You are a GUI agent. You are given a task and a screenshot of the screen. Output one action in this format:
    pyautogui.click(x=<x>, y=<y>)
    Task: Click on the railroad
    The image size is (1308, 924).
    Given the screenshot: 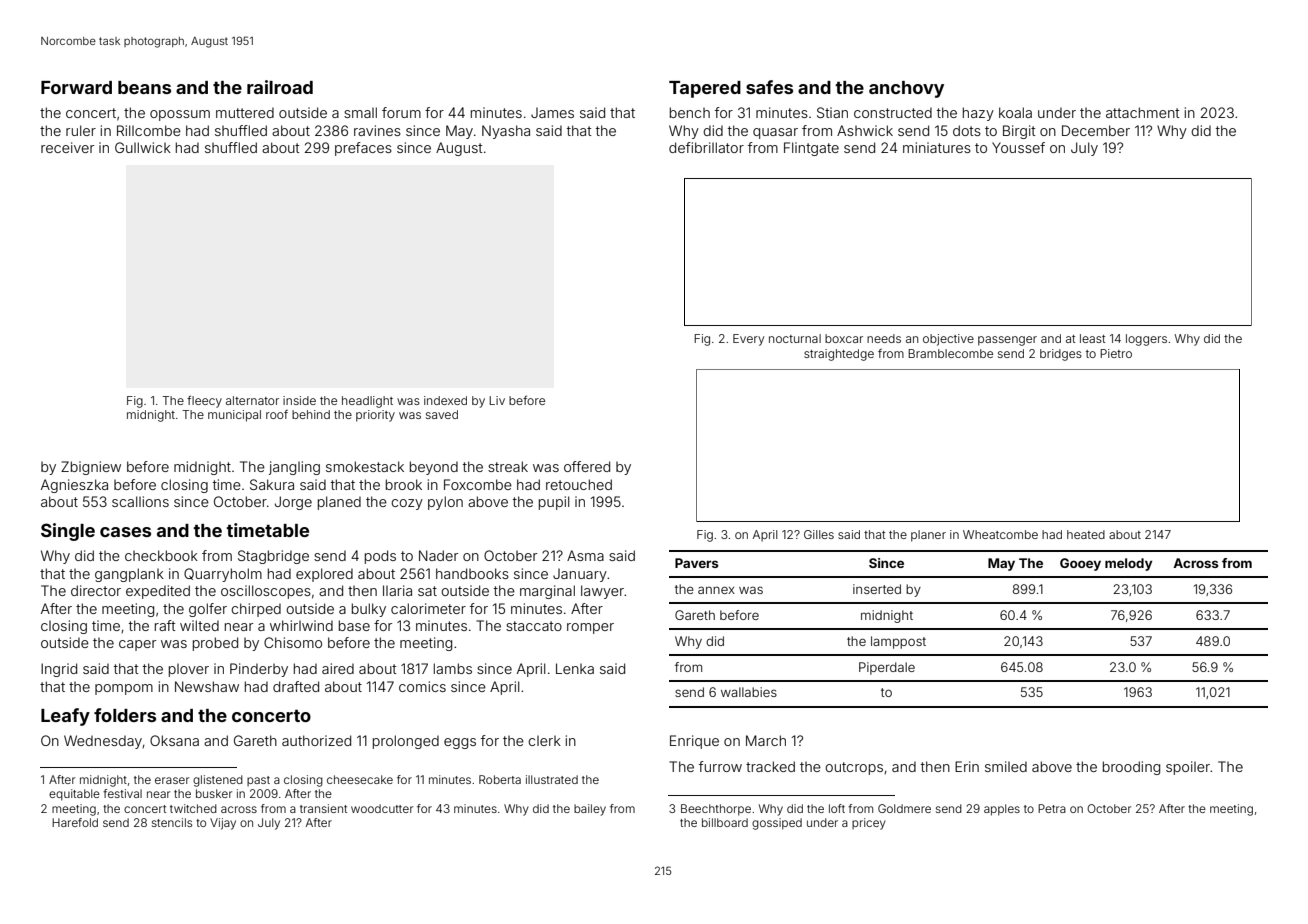 What is the action you would take?
    pyautogui.click(x=280, y=87)
